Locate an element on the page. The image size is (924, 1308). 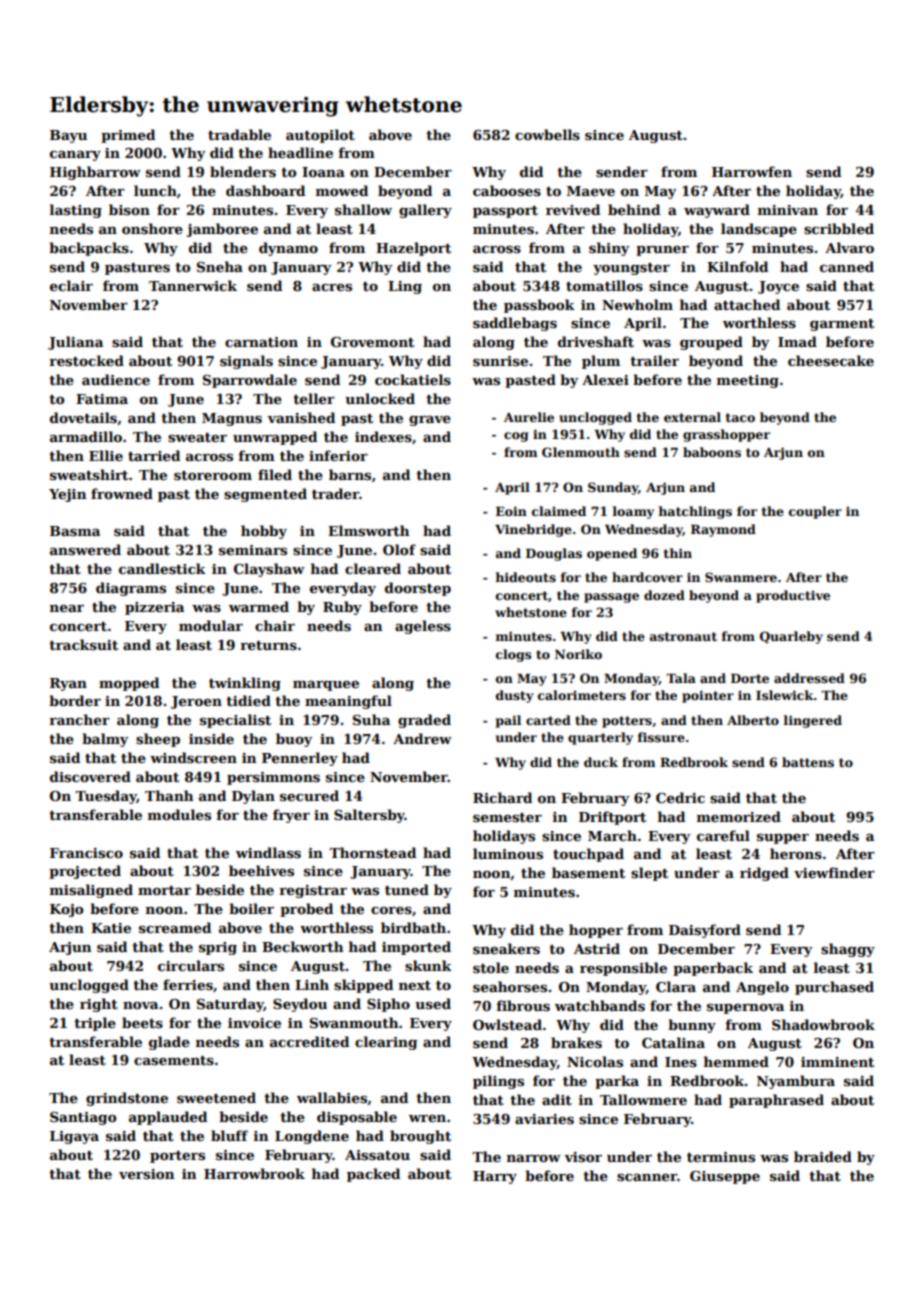
tradable is located at coordinates (239, 134).
